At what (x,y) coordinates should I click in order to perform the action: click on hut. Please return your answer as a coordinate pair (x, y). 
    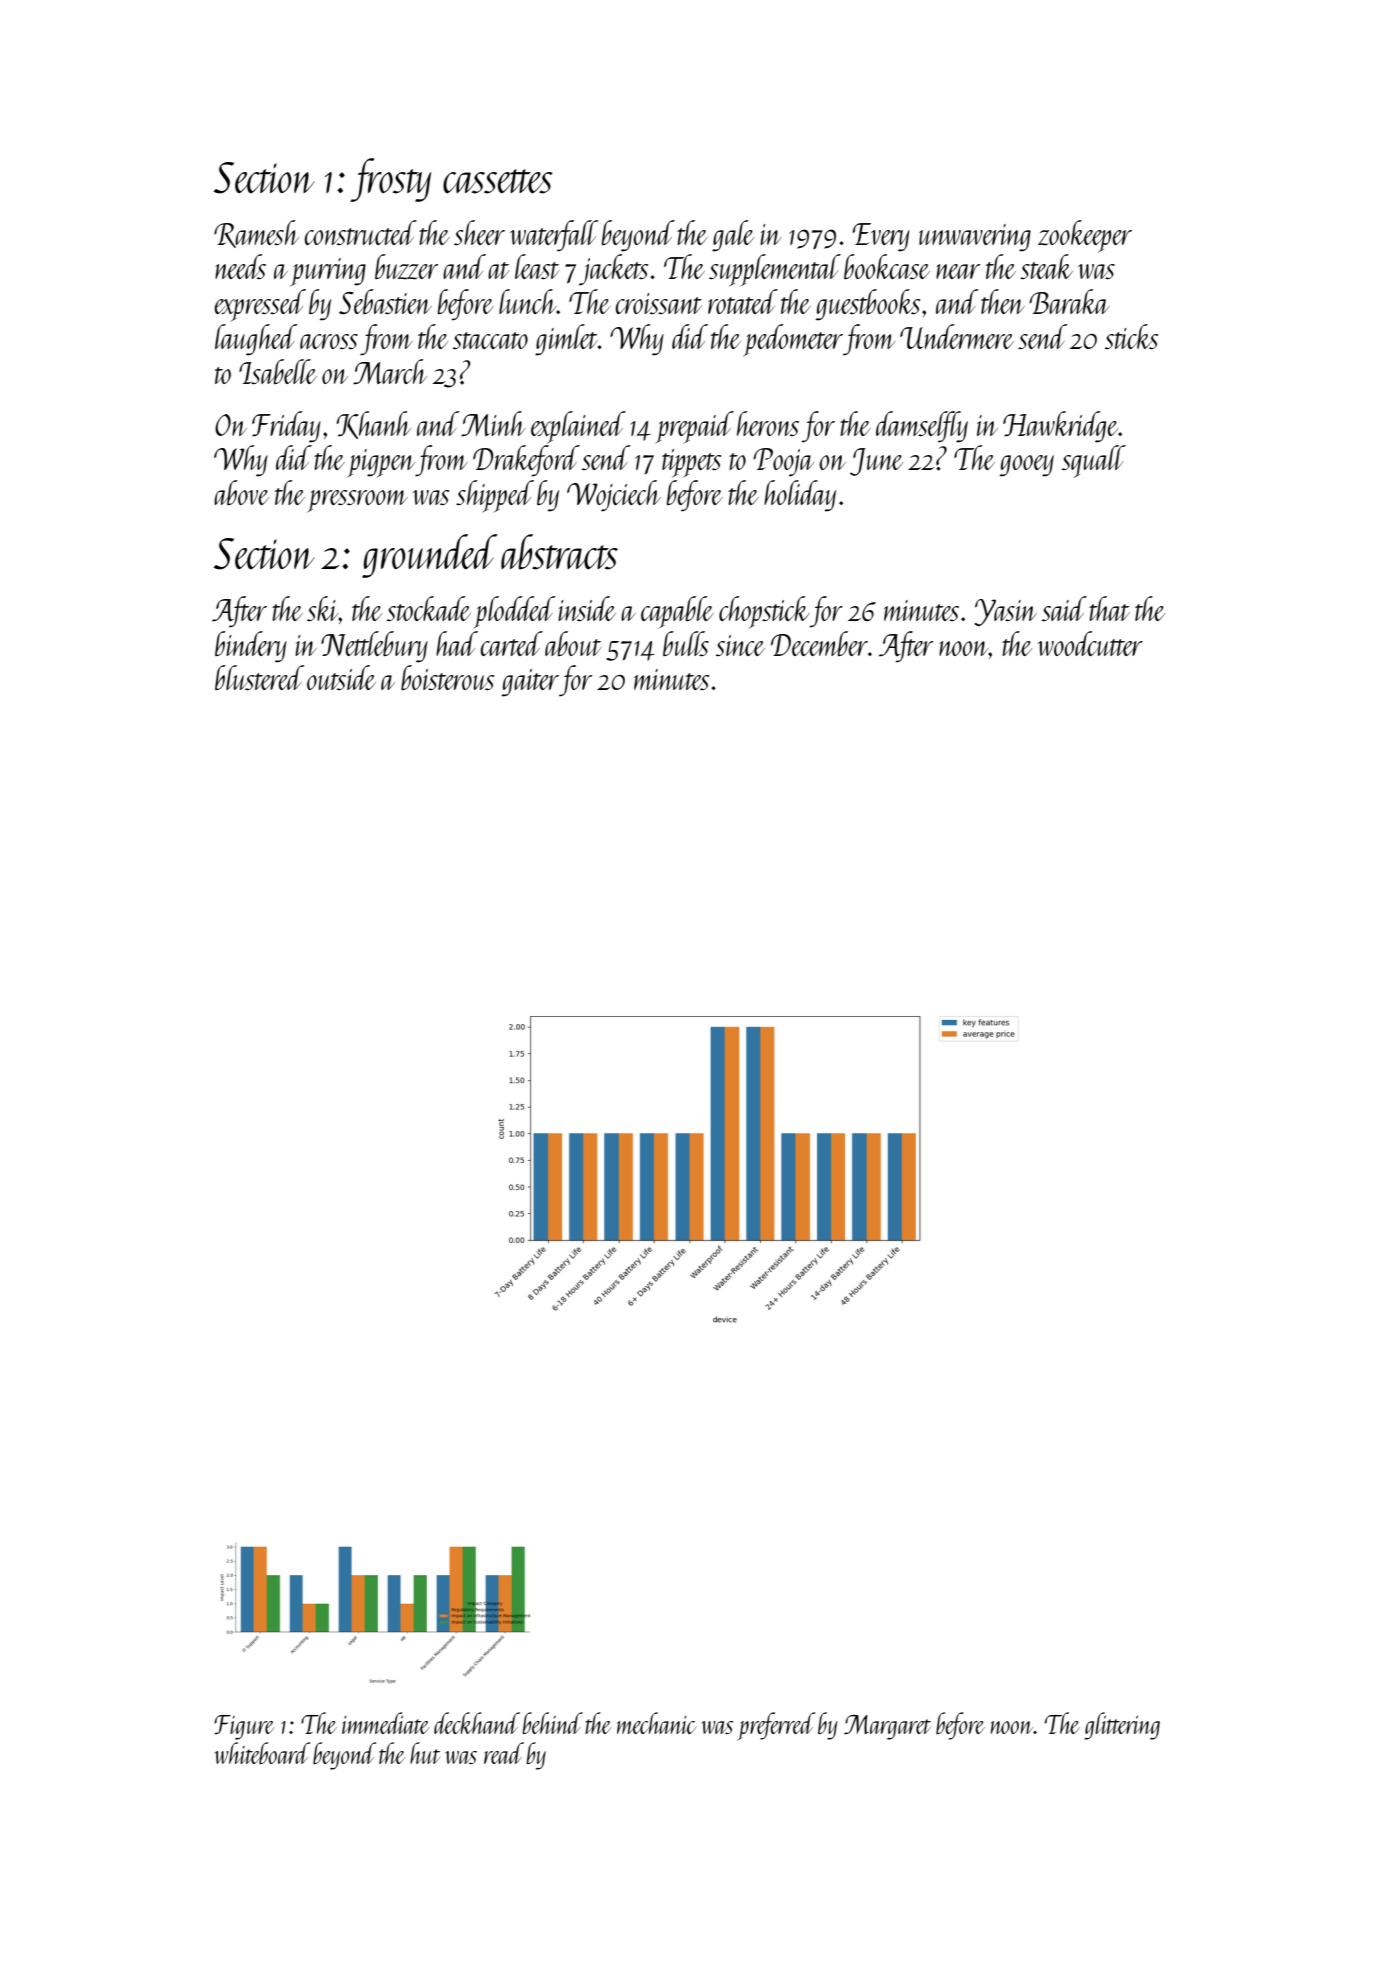
    Looking at the image, I should click on (425, 1753).
